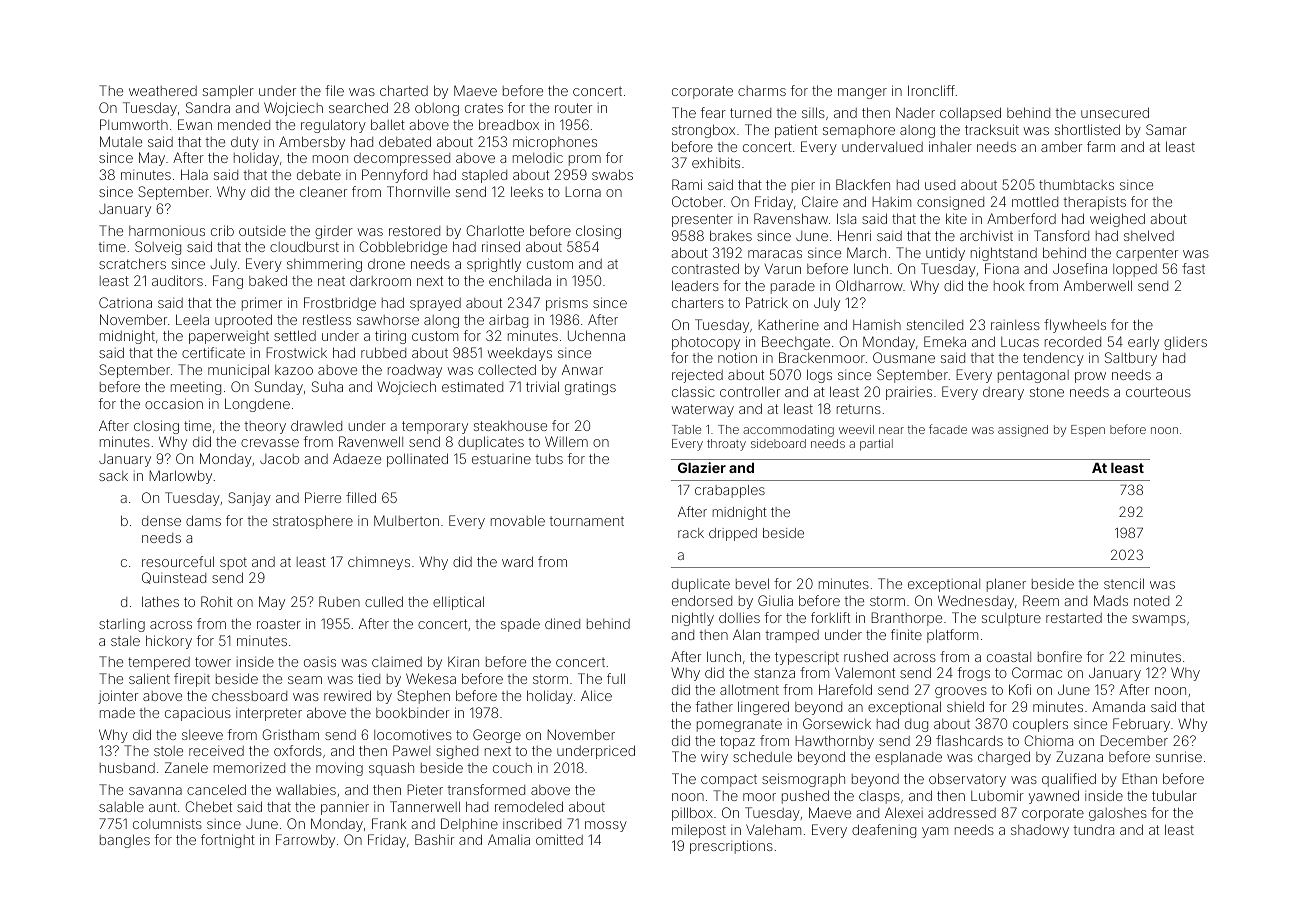  Describe the element at coordinates (876, 445) in the image. I see `partial` at that location.
